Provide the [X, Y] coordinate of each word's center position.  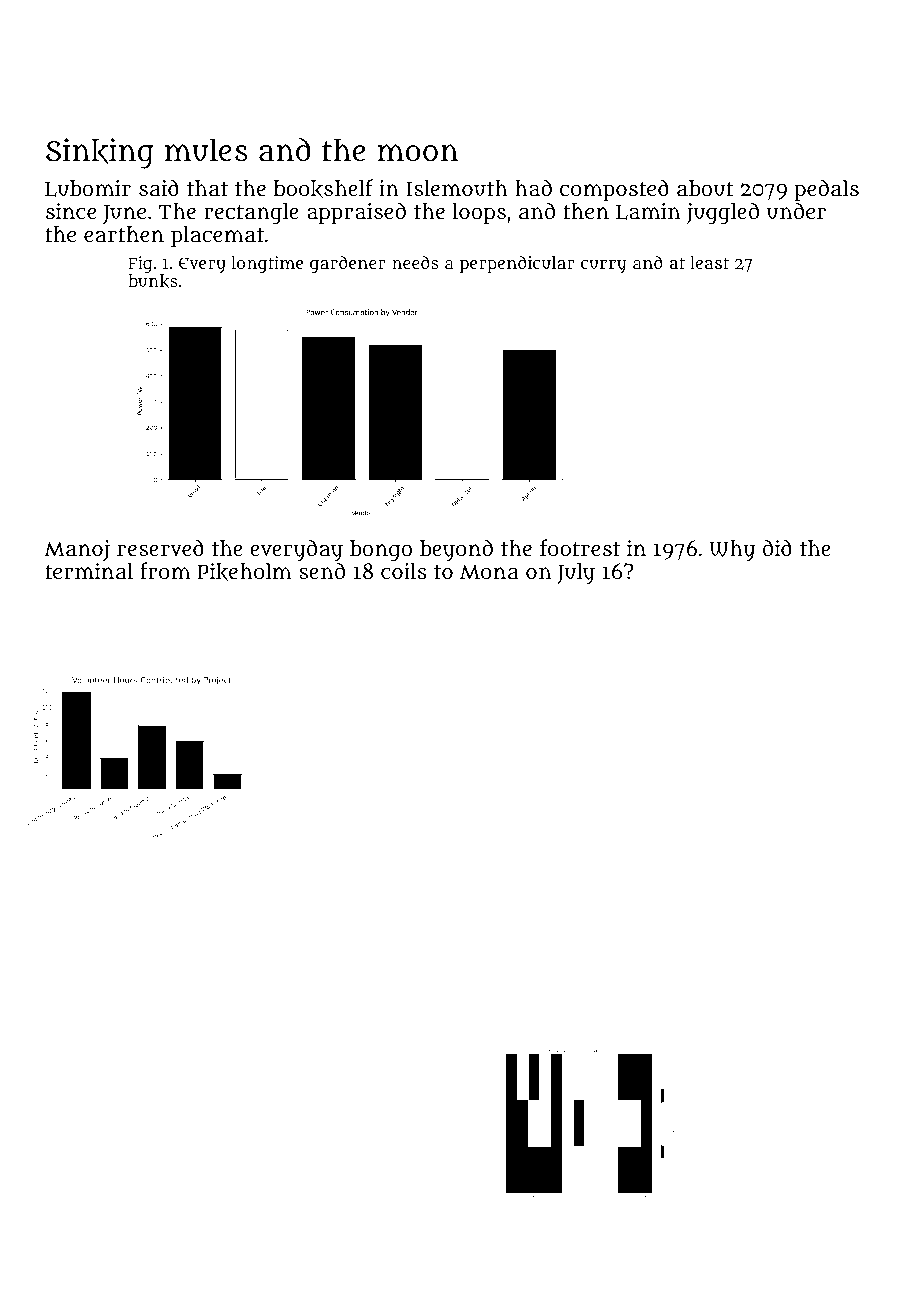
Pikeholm [245, 572]
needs [415, 262]
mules [206, 150]
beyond [456, 550]
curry [603, 266]
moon [417, 153]
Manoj [77, 550]
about [705, 188]
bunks [153, 281]
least [709, 262]
